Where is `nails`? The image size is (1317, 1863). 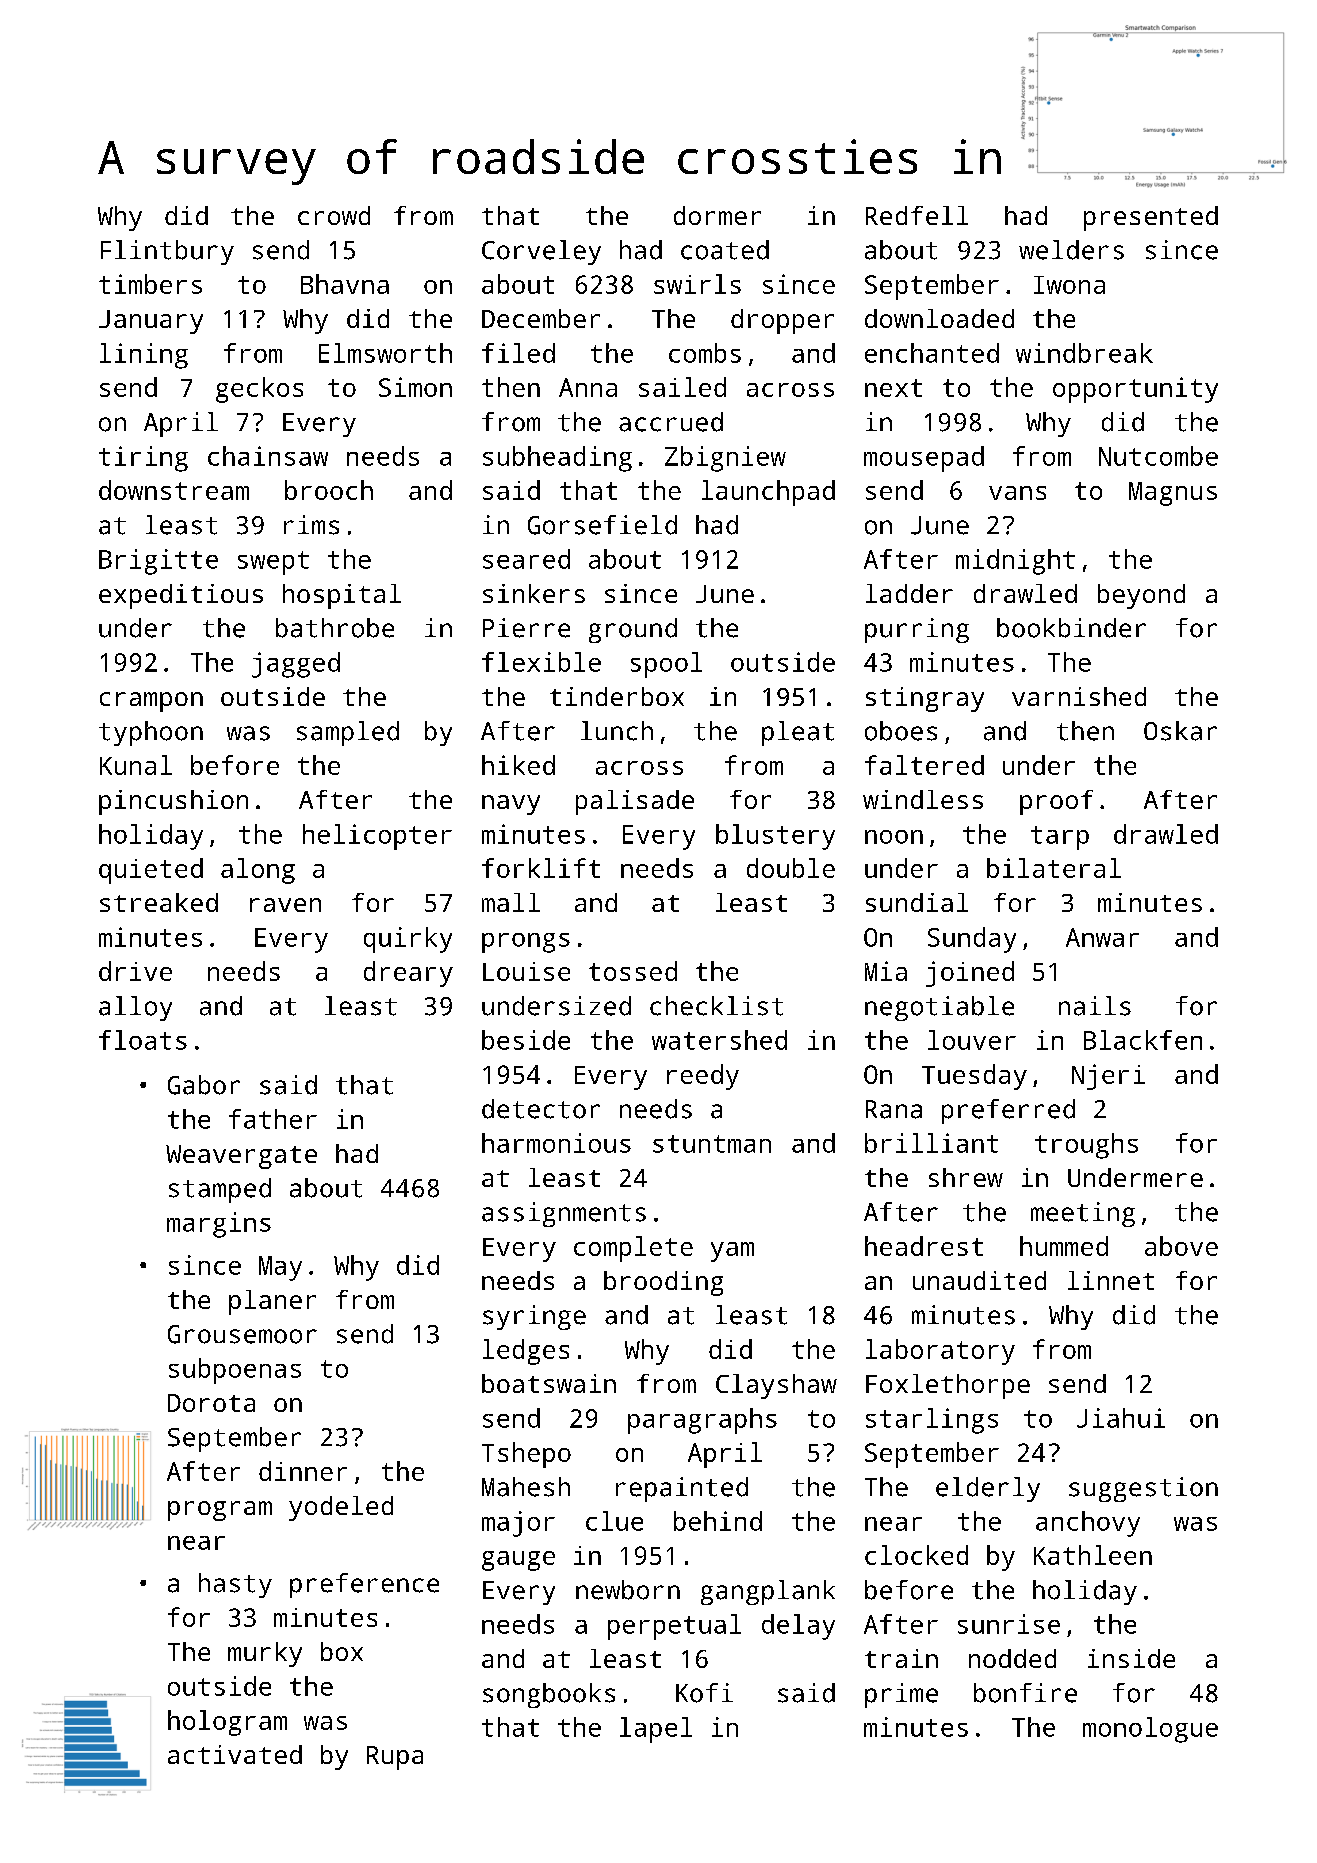 nails is located at coordinates (1095, 1006).
